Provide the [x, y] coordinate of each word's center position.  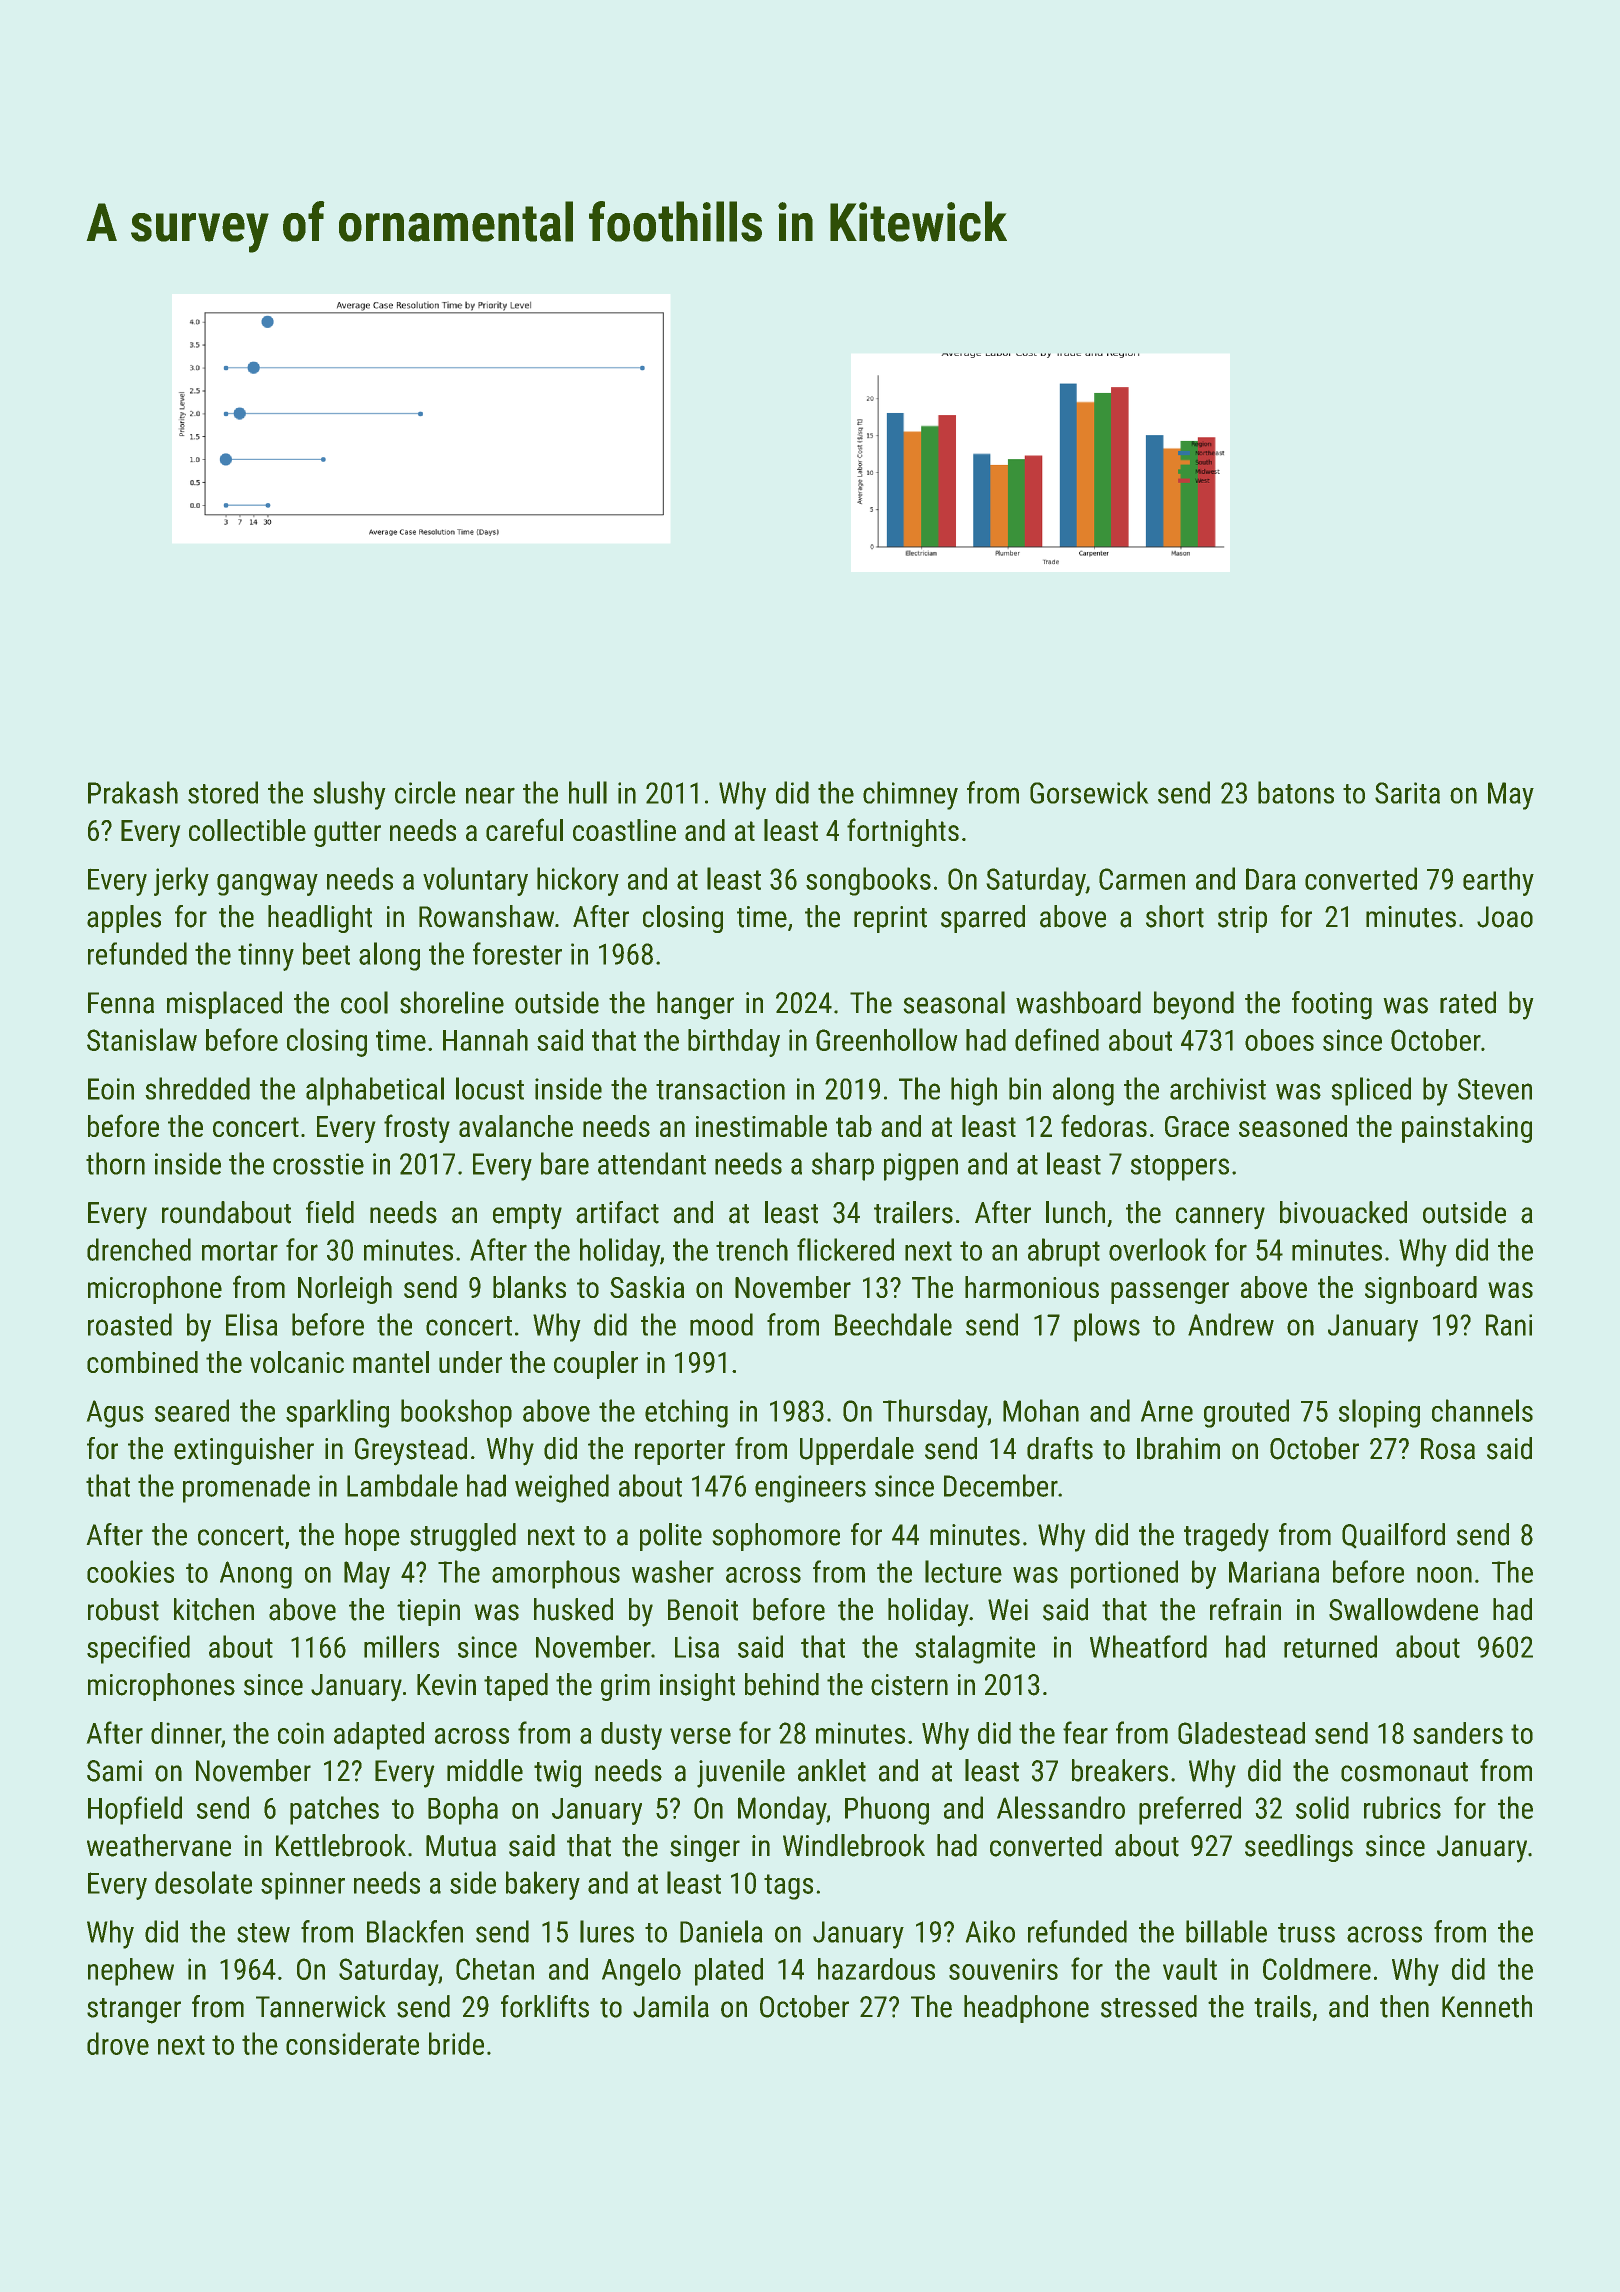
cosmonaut [1404, 1772]
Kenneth [1487, 2006]
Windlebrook [854, 1845]
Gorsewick [1089, 792]
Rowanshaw [486, 916]
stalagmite [975, 1649]
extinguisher [244, 1451]
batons [1296, 792]
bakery [543, 1885]
